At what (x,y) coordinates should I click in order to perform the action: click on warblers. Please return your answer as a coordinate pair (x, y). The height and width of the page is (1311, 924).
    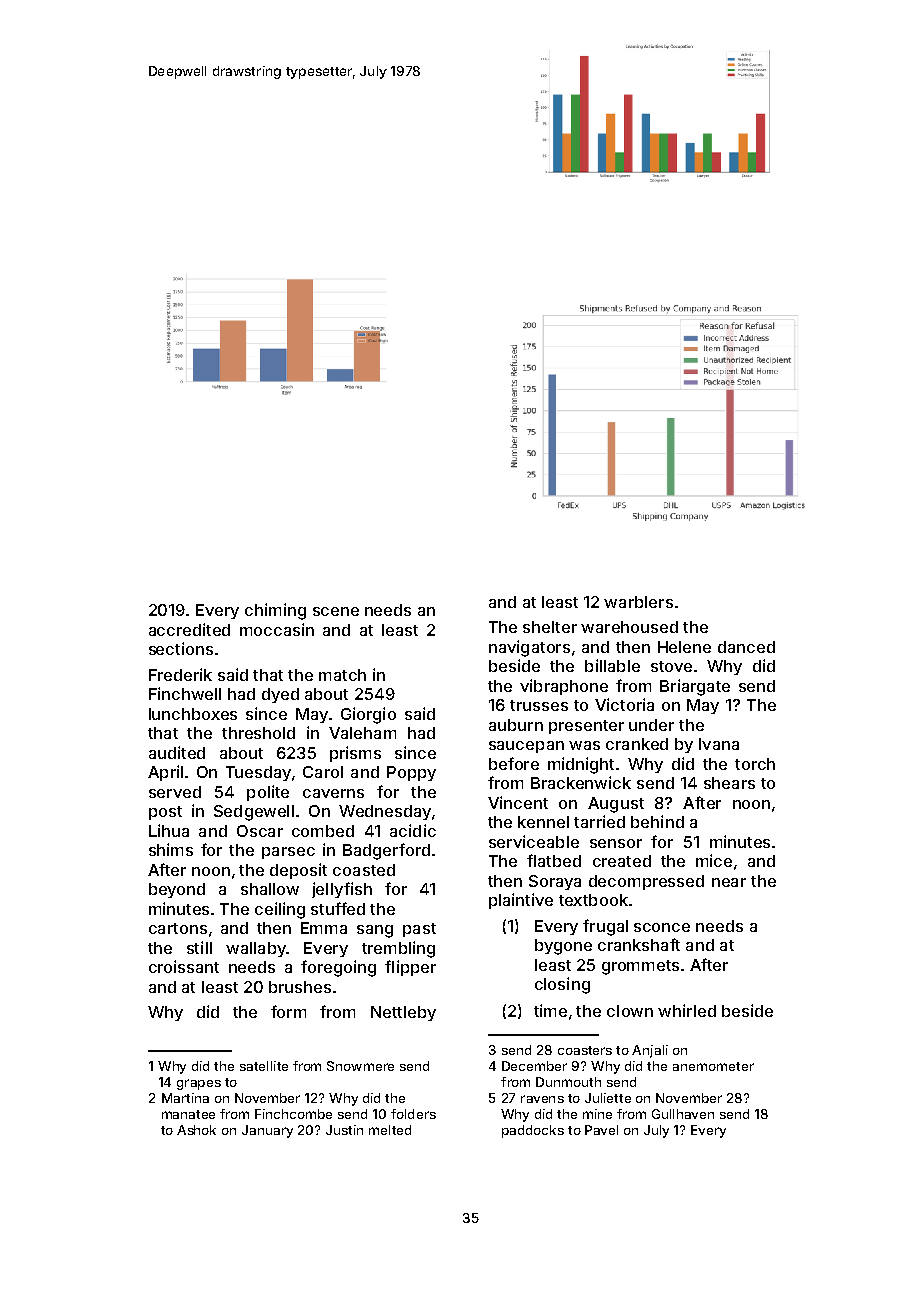
    Looking at the image, I should click on (638, 602).
